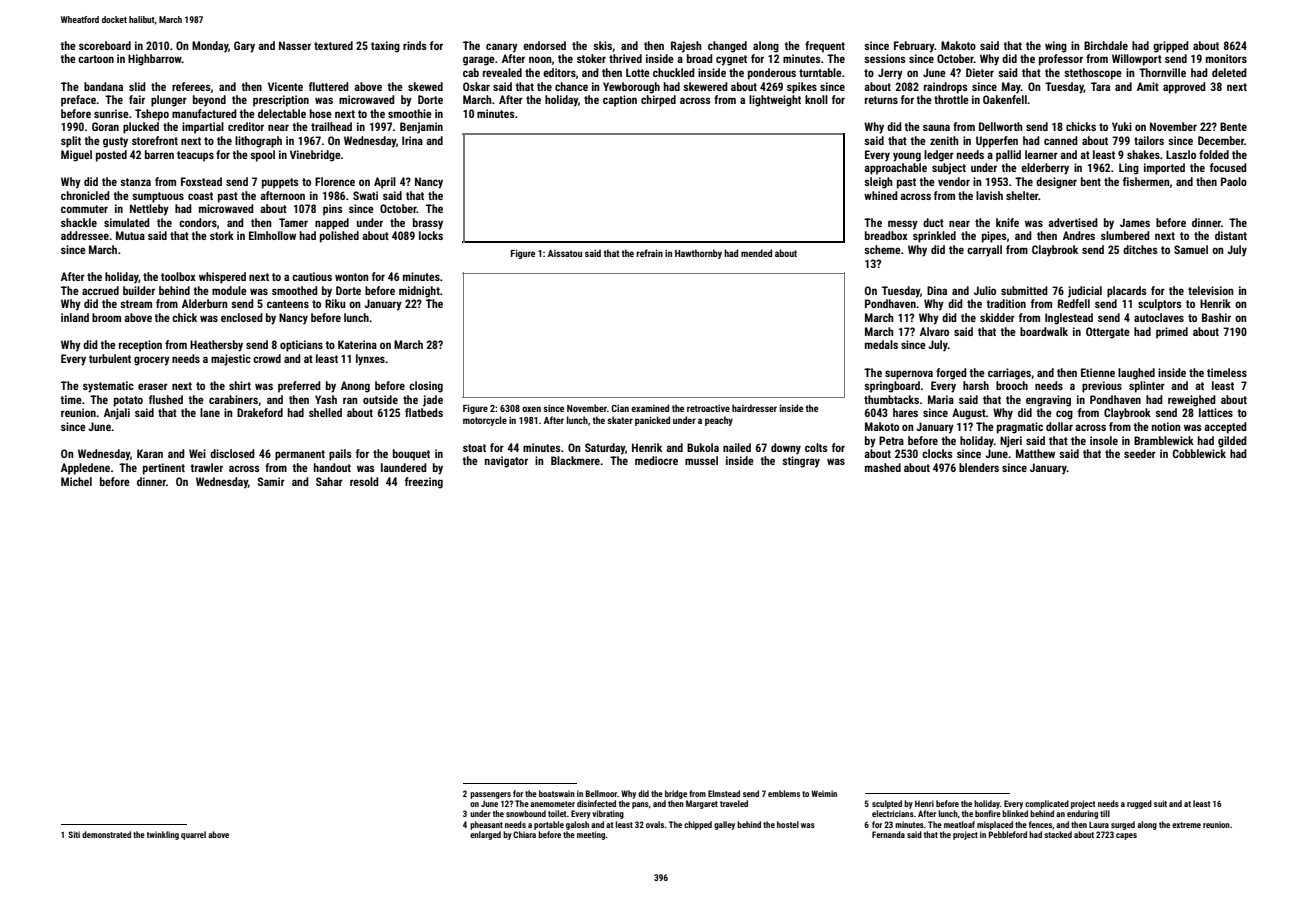 This page has width=1308, height=924. Describe the element at coordinates (1160, 803) in the page. I see `suit` at that location.
